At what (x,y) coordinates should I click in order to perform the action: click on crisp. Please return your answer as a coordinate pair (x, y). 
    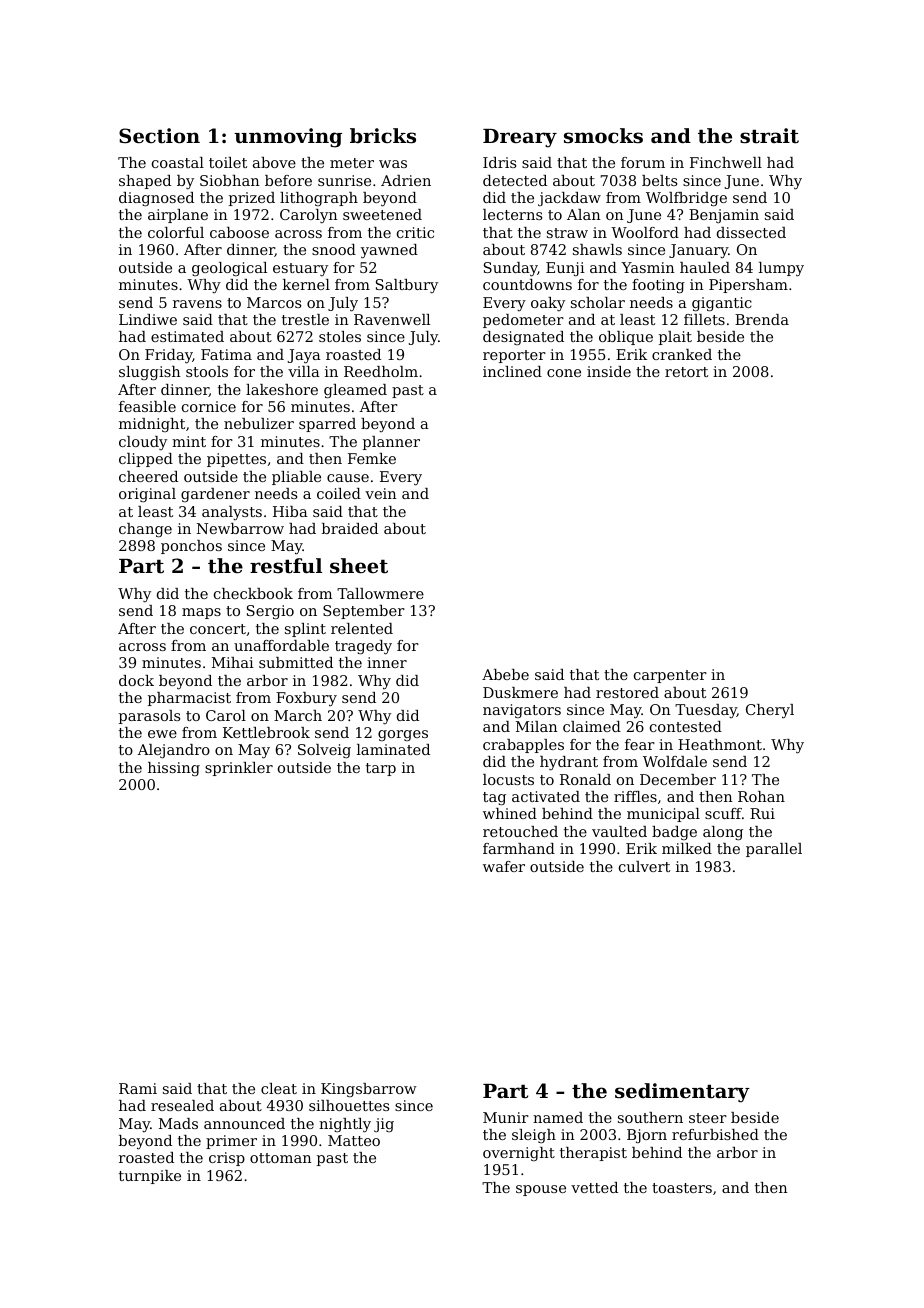
    Looking at the image, I should click on (227, 1159).
